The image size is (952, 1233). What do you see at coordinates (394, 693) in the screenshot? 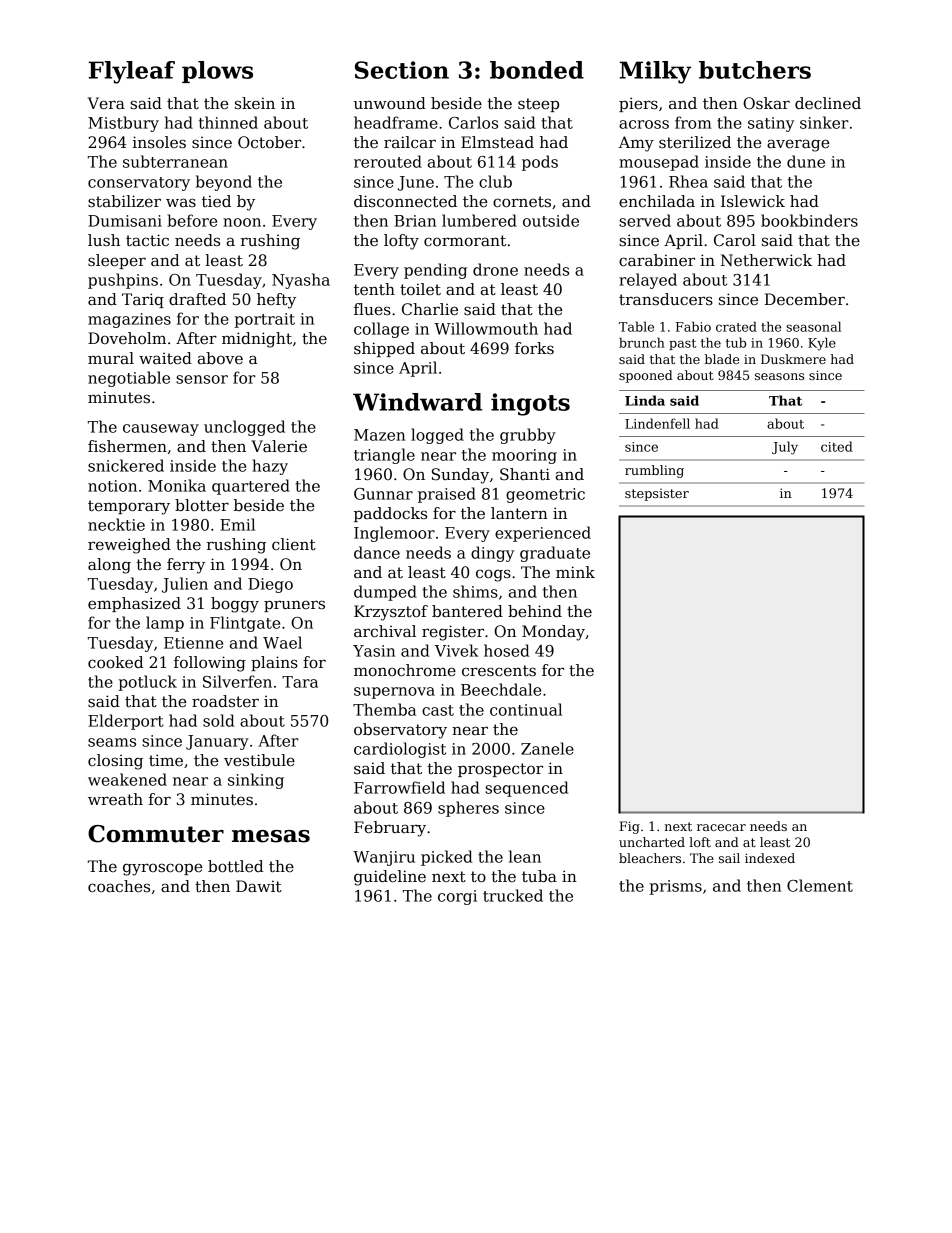
I see `supernova` at bounding box center [394, 693].
